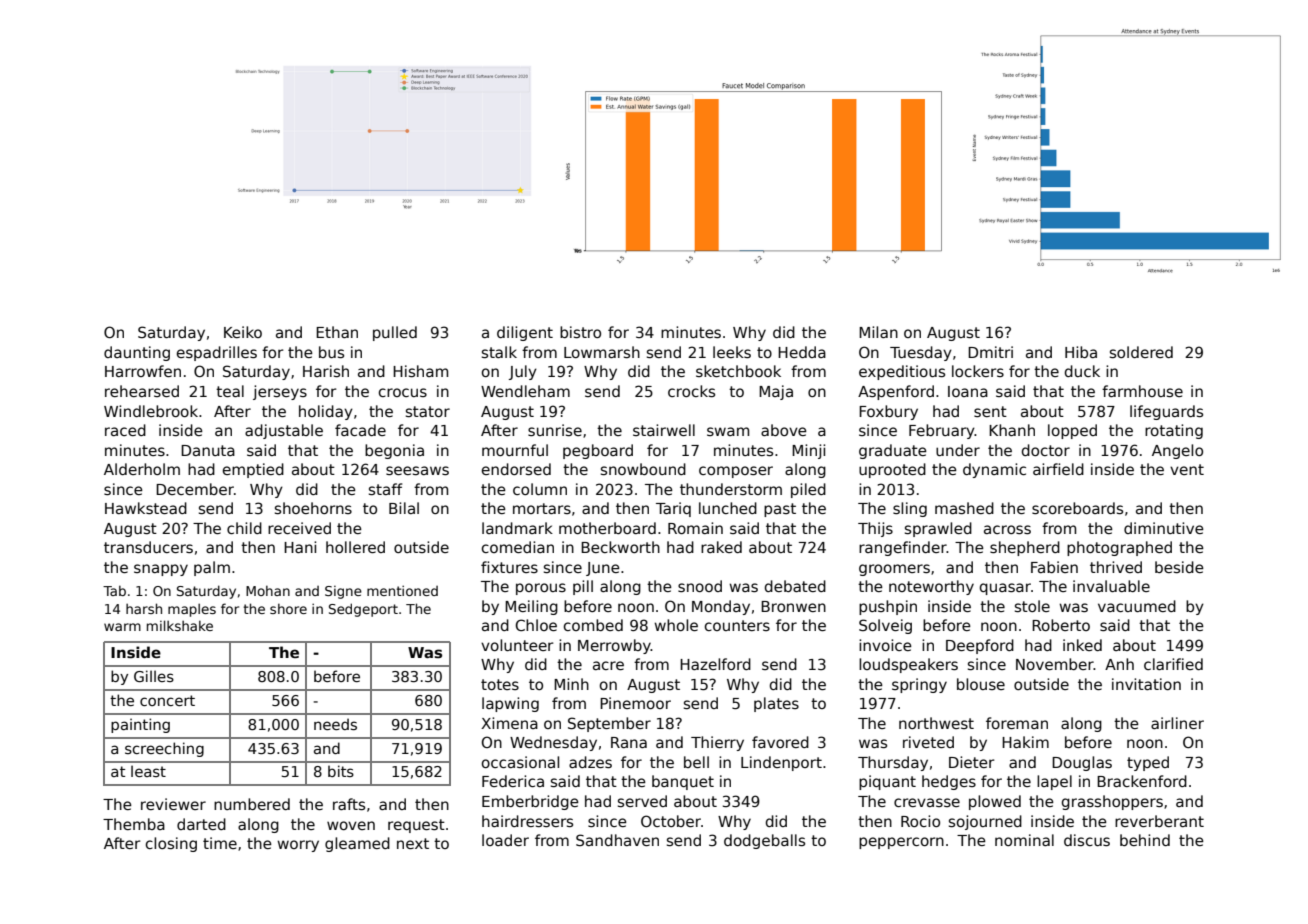 This image has height=924, width=1308. Describe the element at coordinates (580, 332) in the image. I see `bistro` at that location.
